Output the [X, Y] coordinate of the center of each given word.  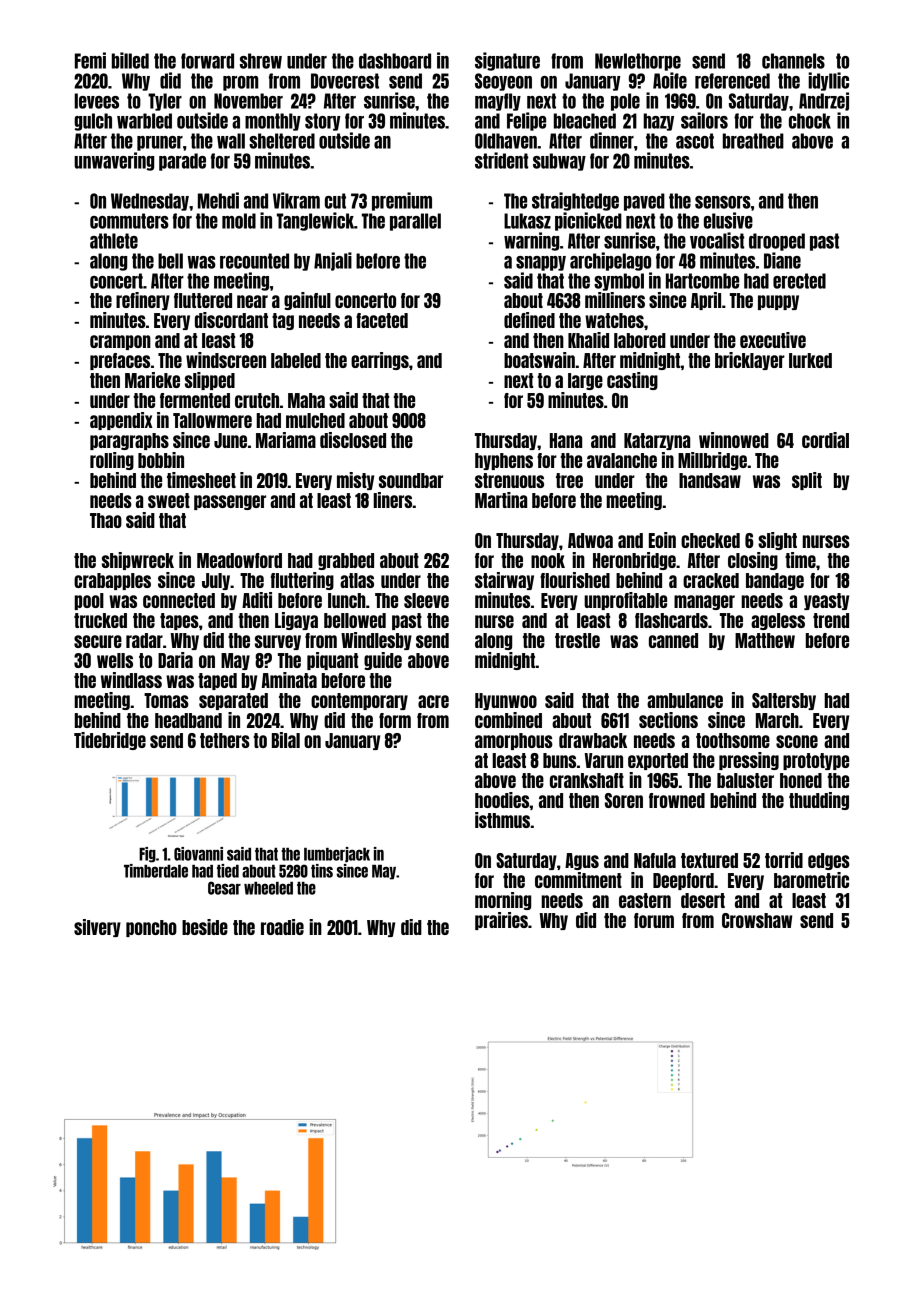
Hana [566, 440]
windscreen [226, 360]
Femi [90, 60]
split [807, 481]
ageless [778, 621]
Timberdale [156, 871]
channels [793, 61]
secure [98, 641]
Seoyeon [503, 82]
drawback [593, 740]
